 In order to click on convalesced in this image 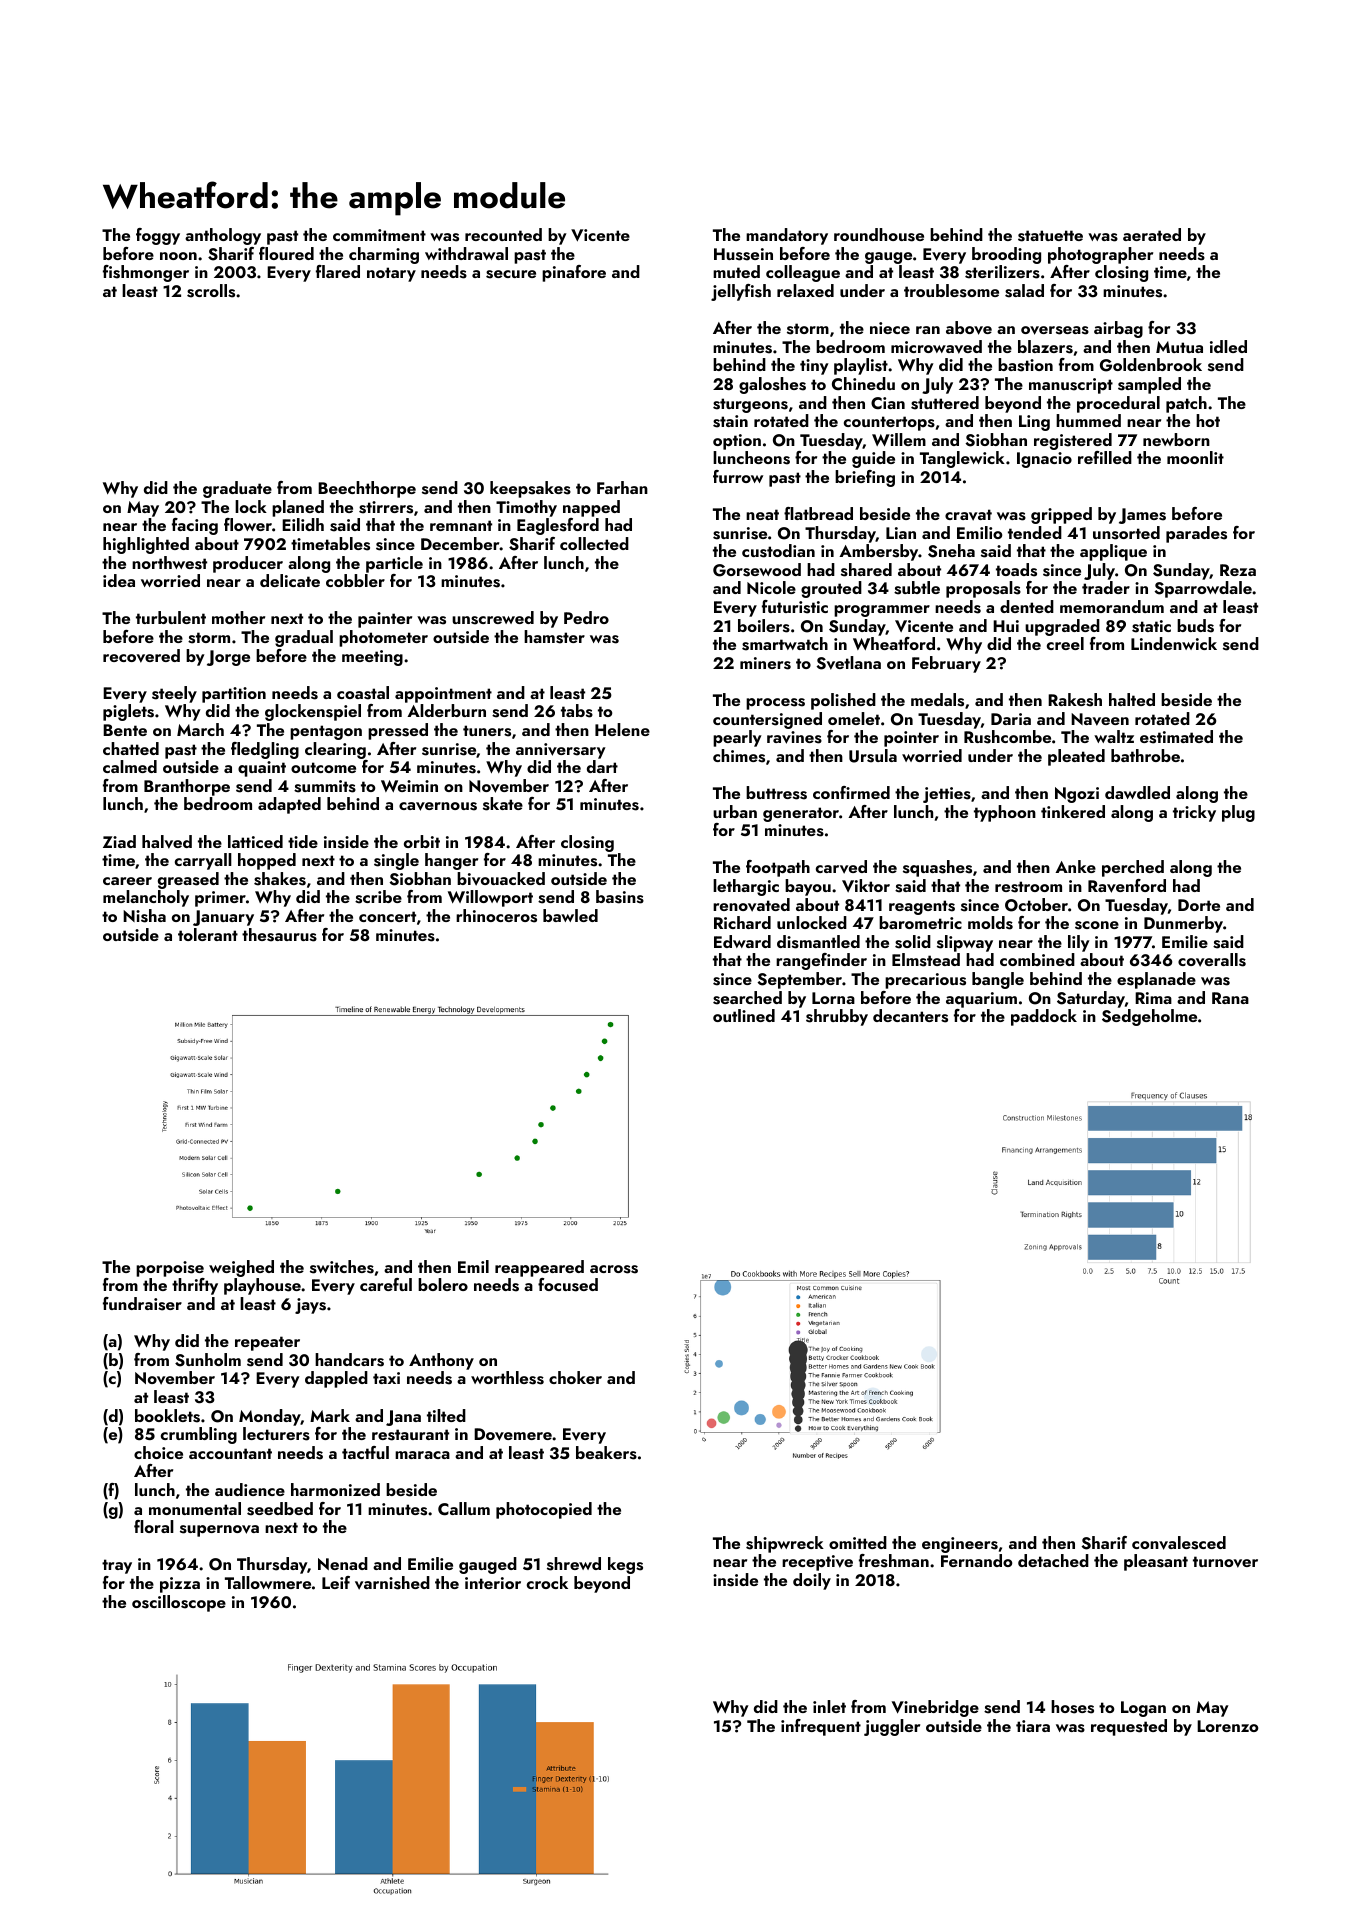, I will do `click(1179, 1543)`.
